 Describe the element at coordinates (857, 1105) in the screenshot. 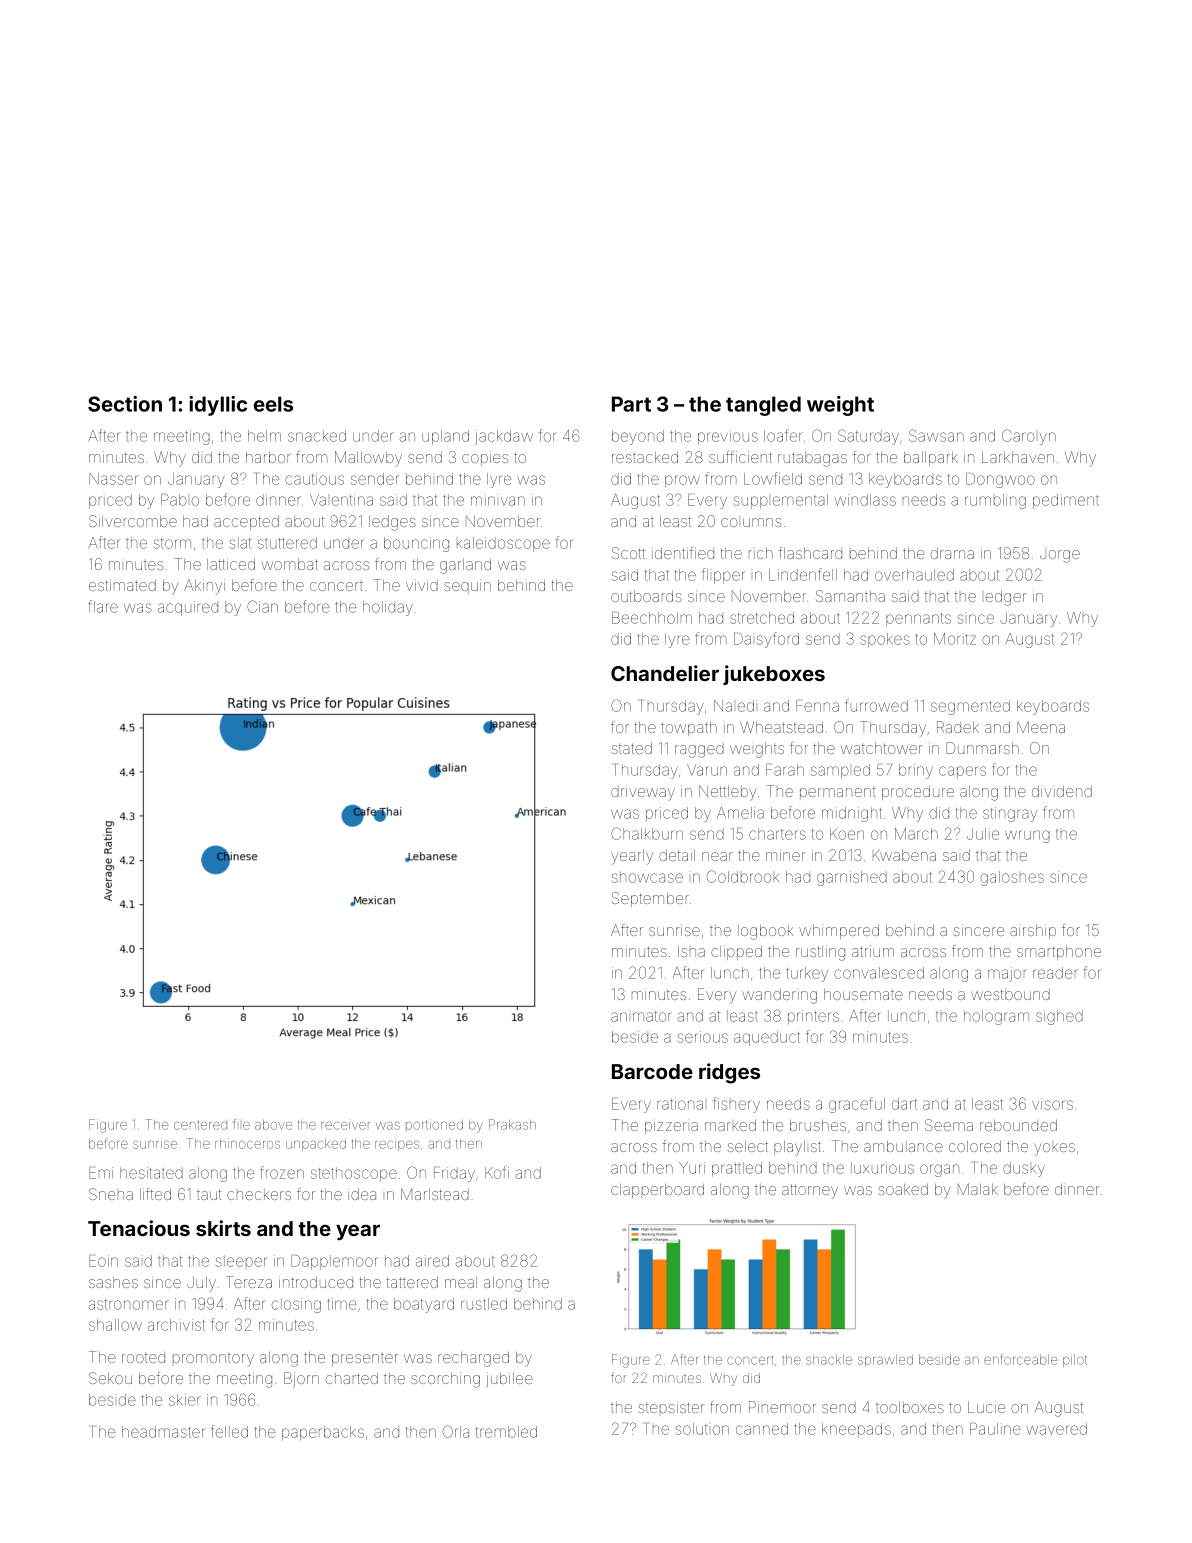

I see `graceful` at that location.
